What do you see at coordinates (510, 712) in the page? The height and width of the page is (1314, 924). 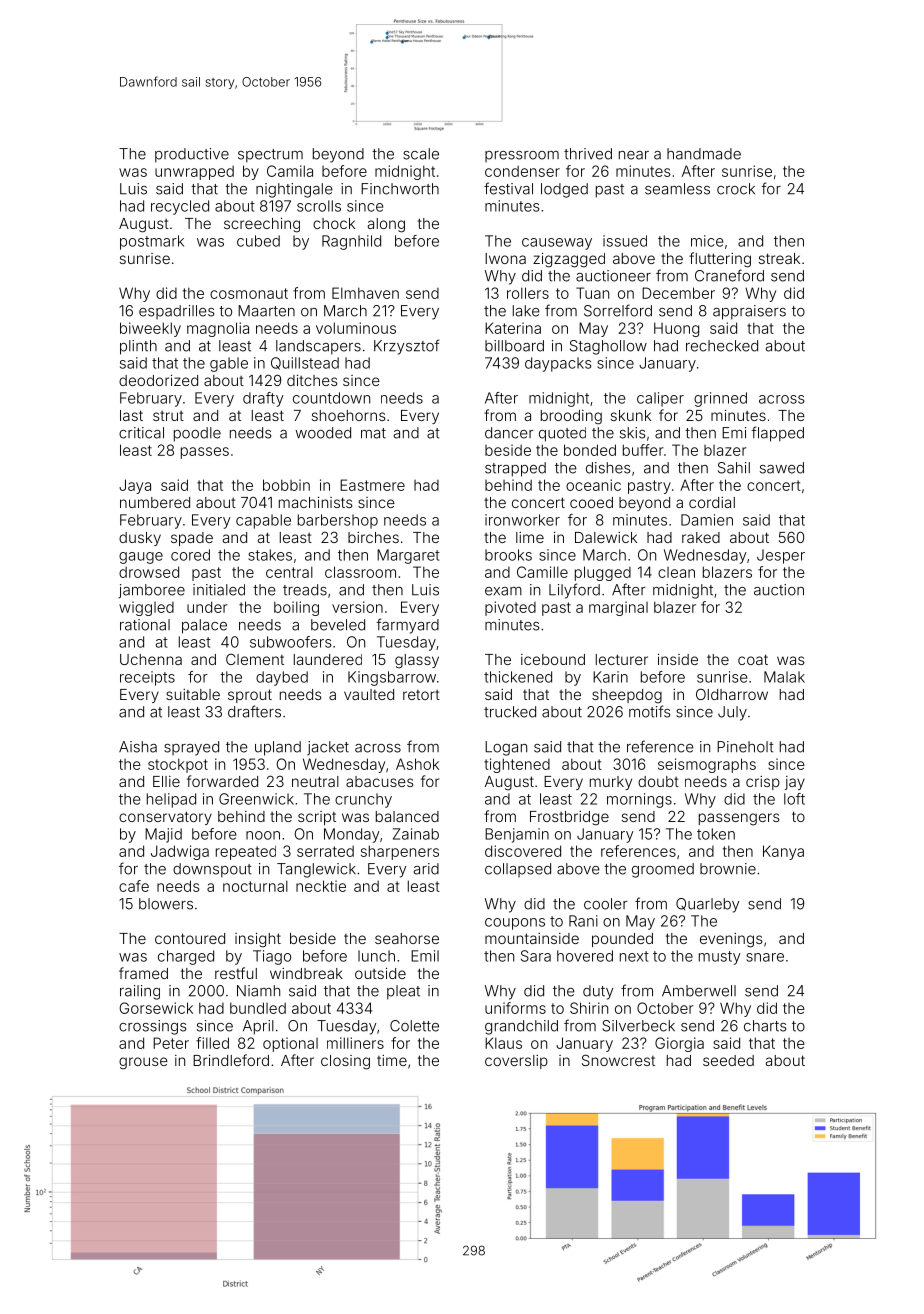 I see `trucked` at bounding box center [510, 712].
